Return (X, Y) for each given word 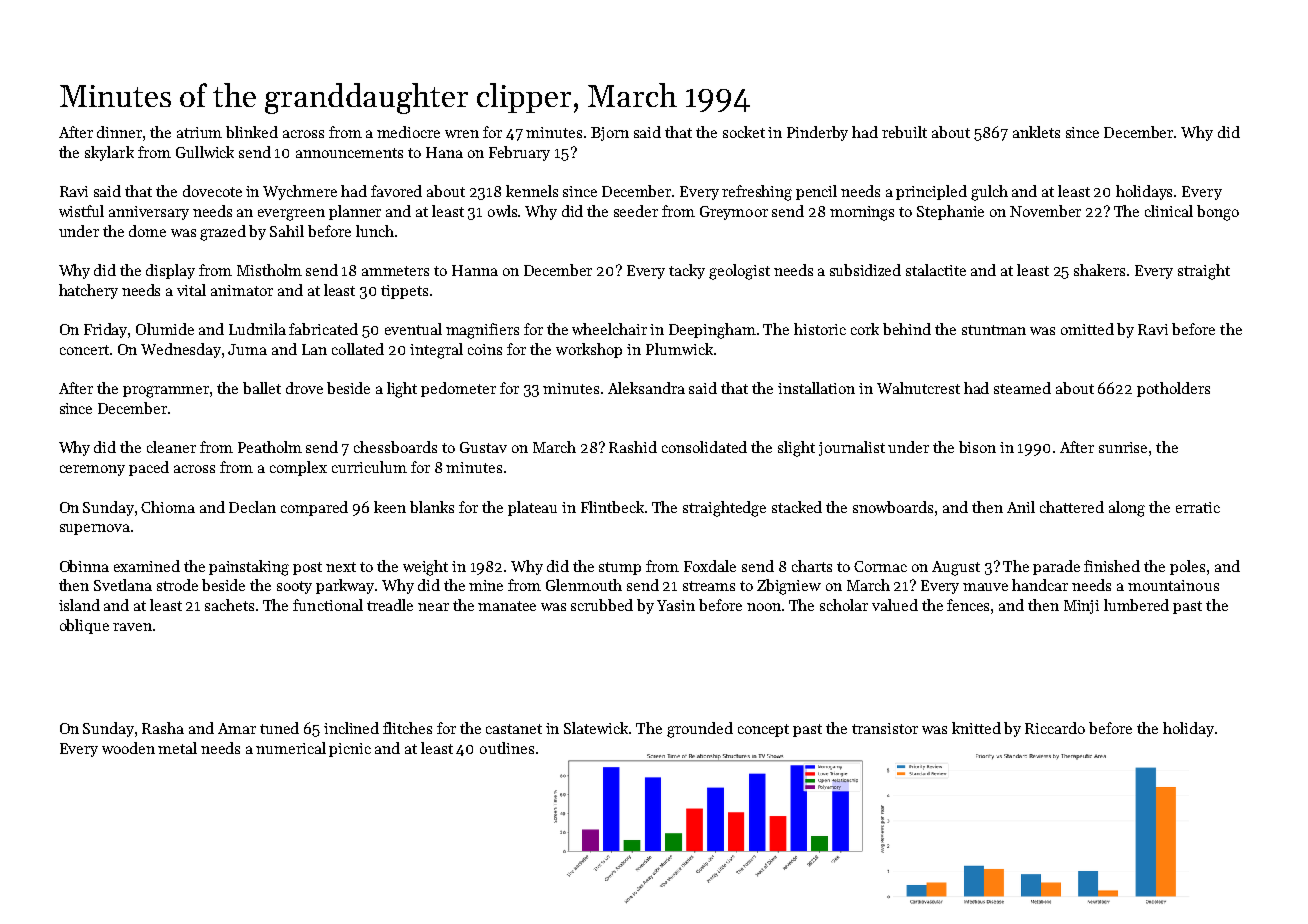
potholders (1173, 389)
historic (820, 329)
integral (436, 351)
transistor (885, 728)
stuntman (994, 330)
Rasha (163, 728)
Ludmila (257, 329)
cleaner (171, 447)
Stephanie (950, 212)
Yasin (676, 605)
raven (132, 627)
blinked (252, 132)
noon (764, 607)
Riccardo (1055, 728)
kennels (532, 191)
